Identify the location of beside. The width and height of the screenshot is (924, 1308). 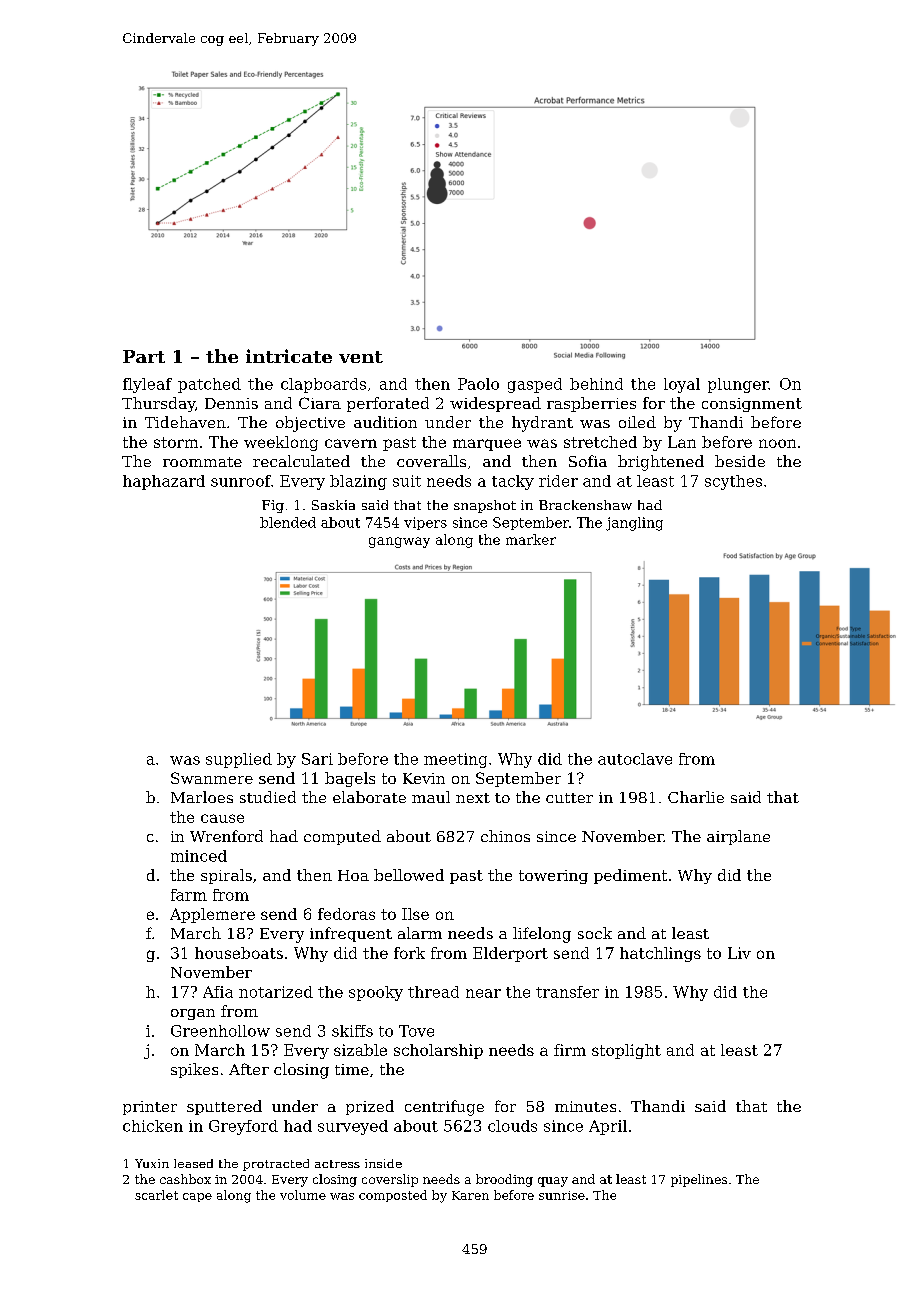
(740, 461).
